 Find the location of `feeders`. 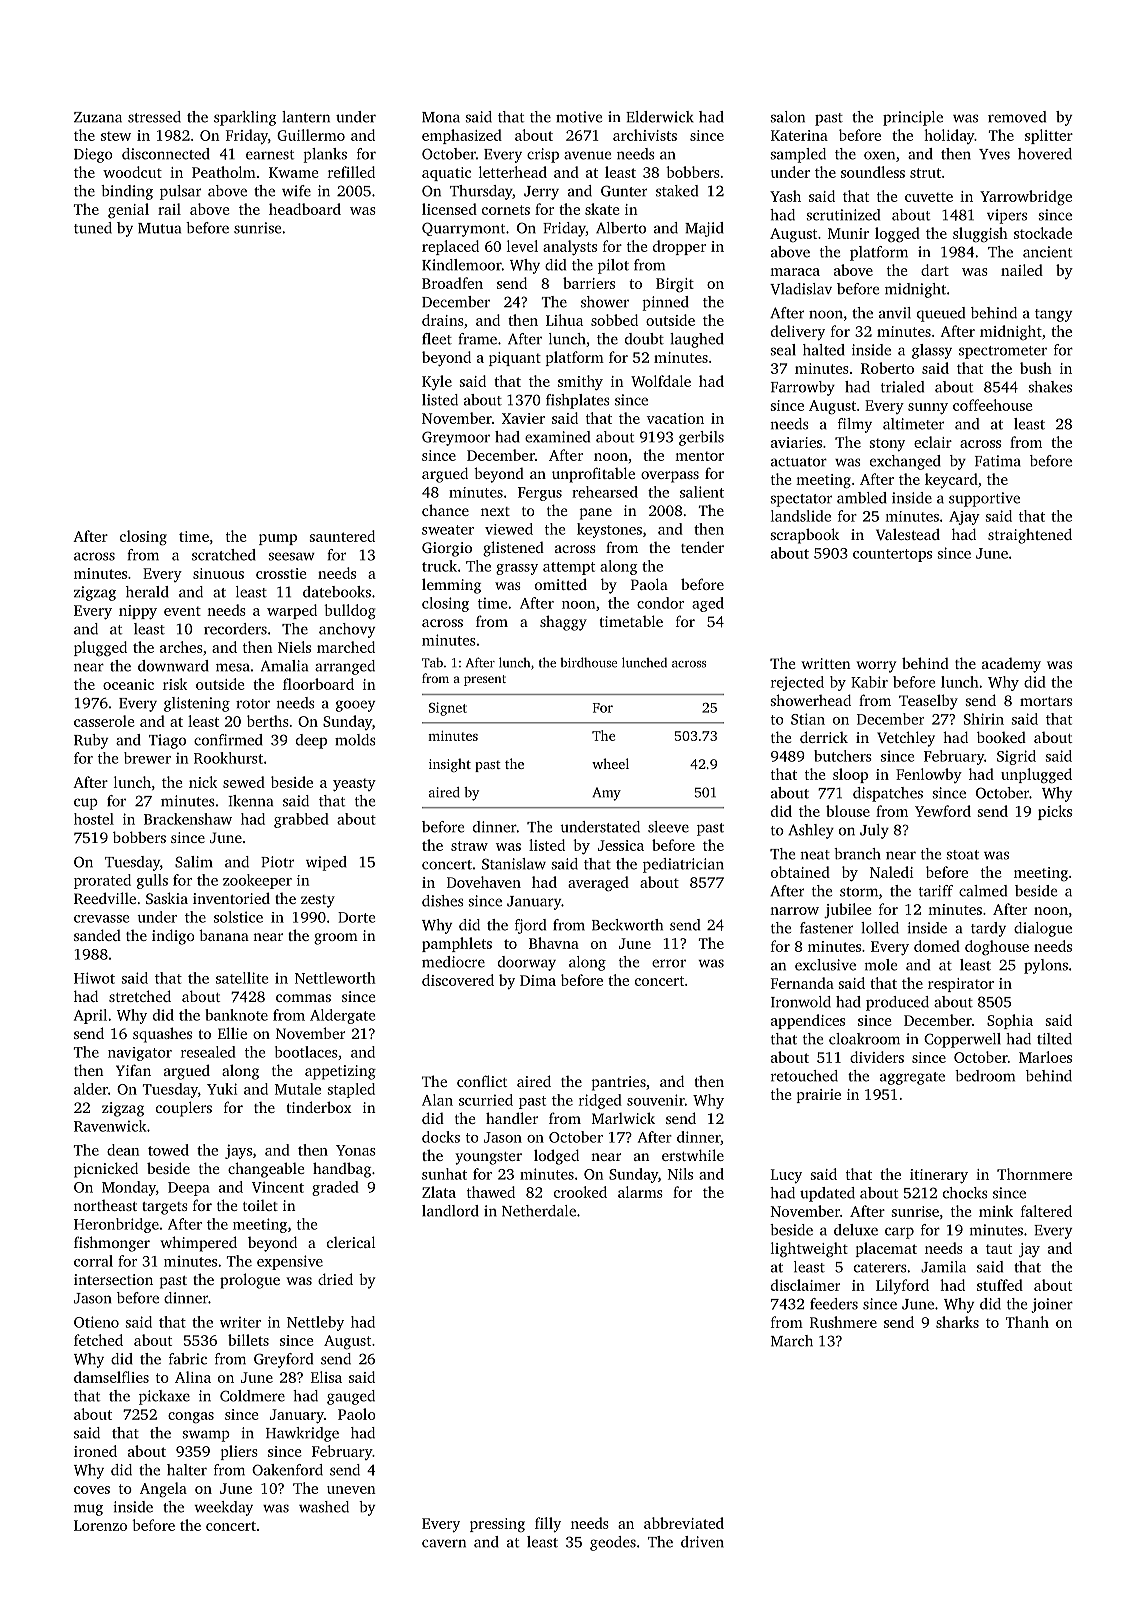

feeders is located at coordinates (834, 1304).
